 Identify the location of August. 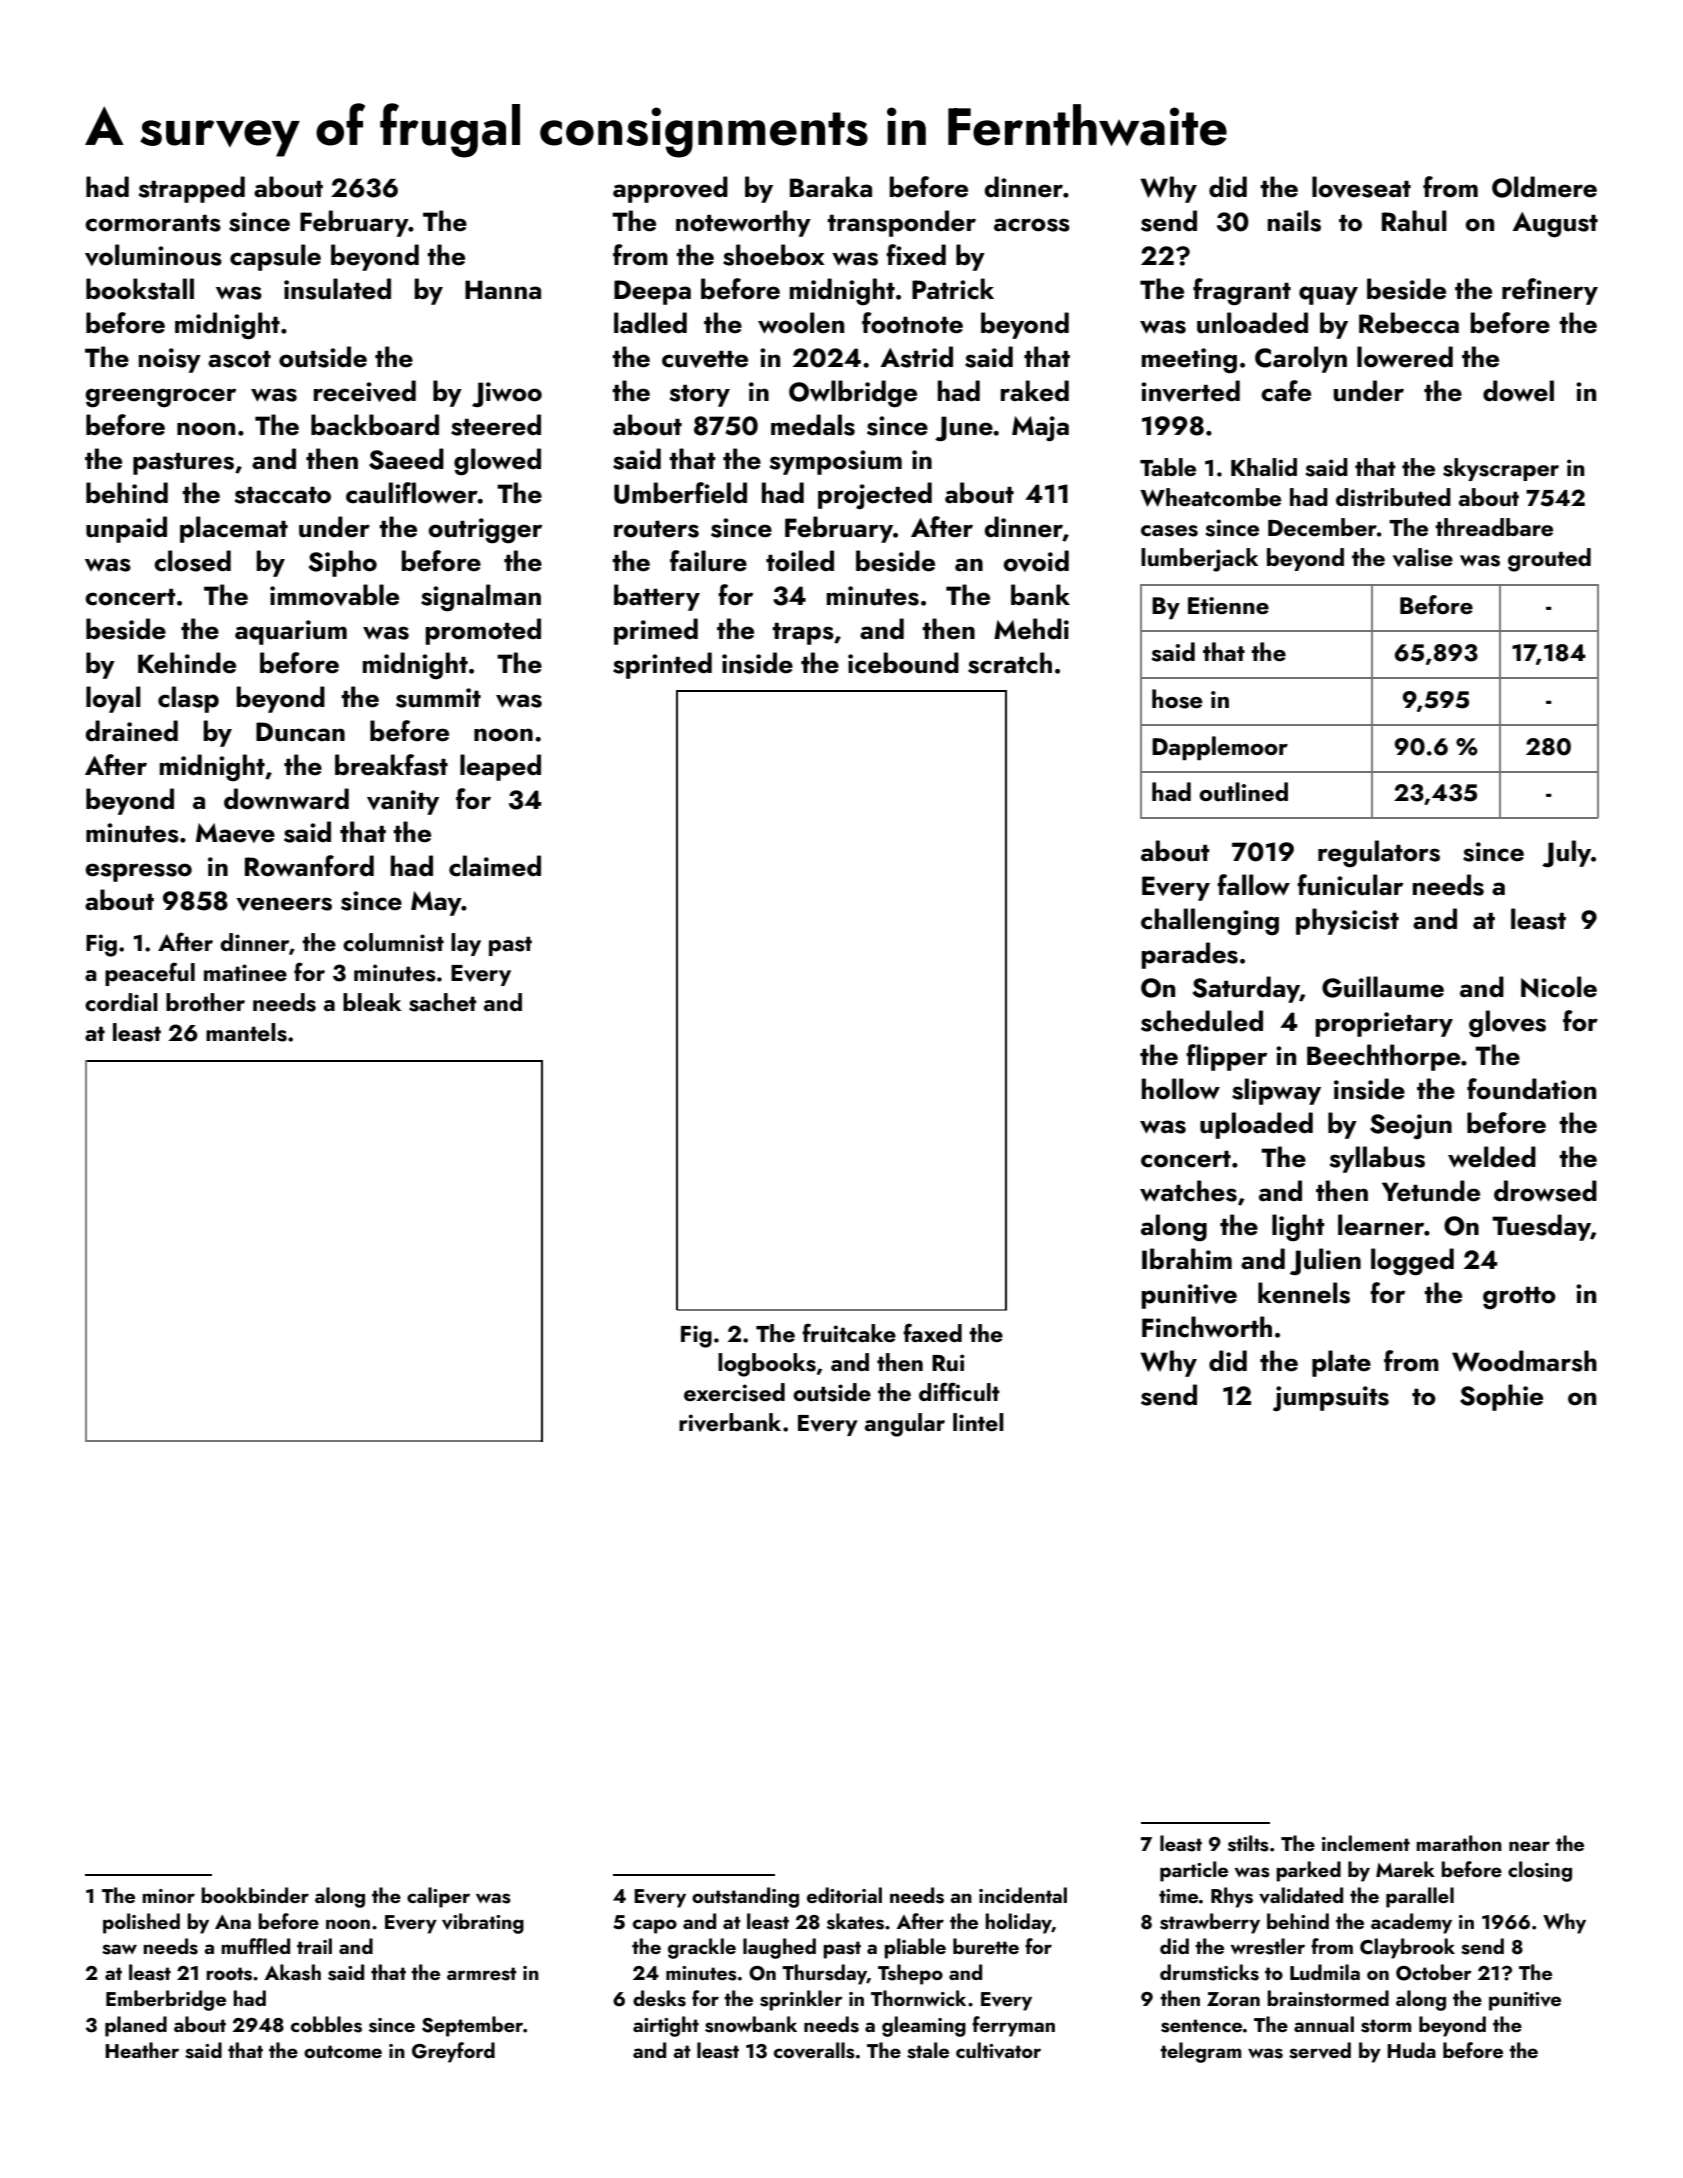
(1555, 225).
